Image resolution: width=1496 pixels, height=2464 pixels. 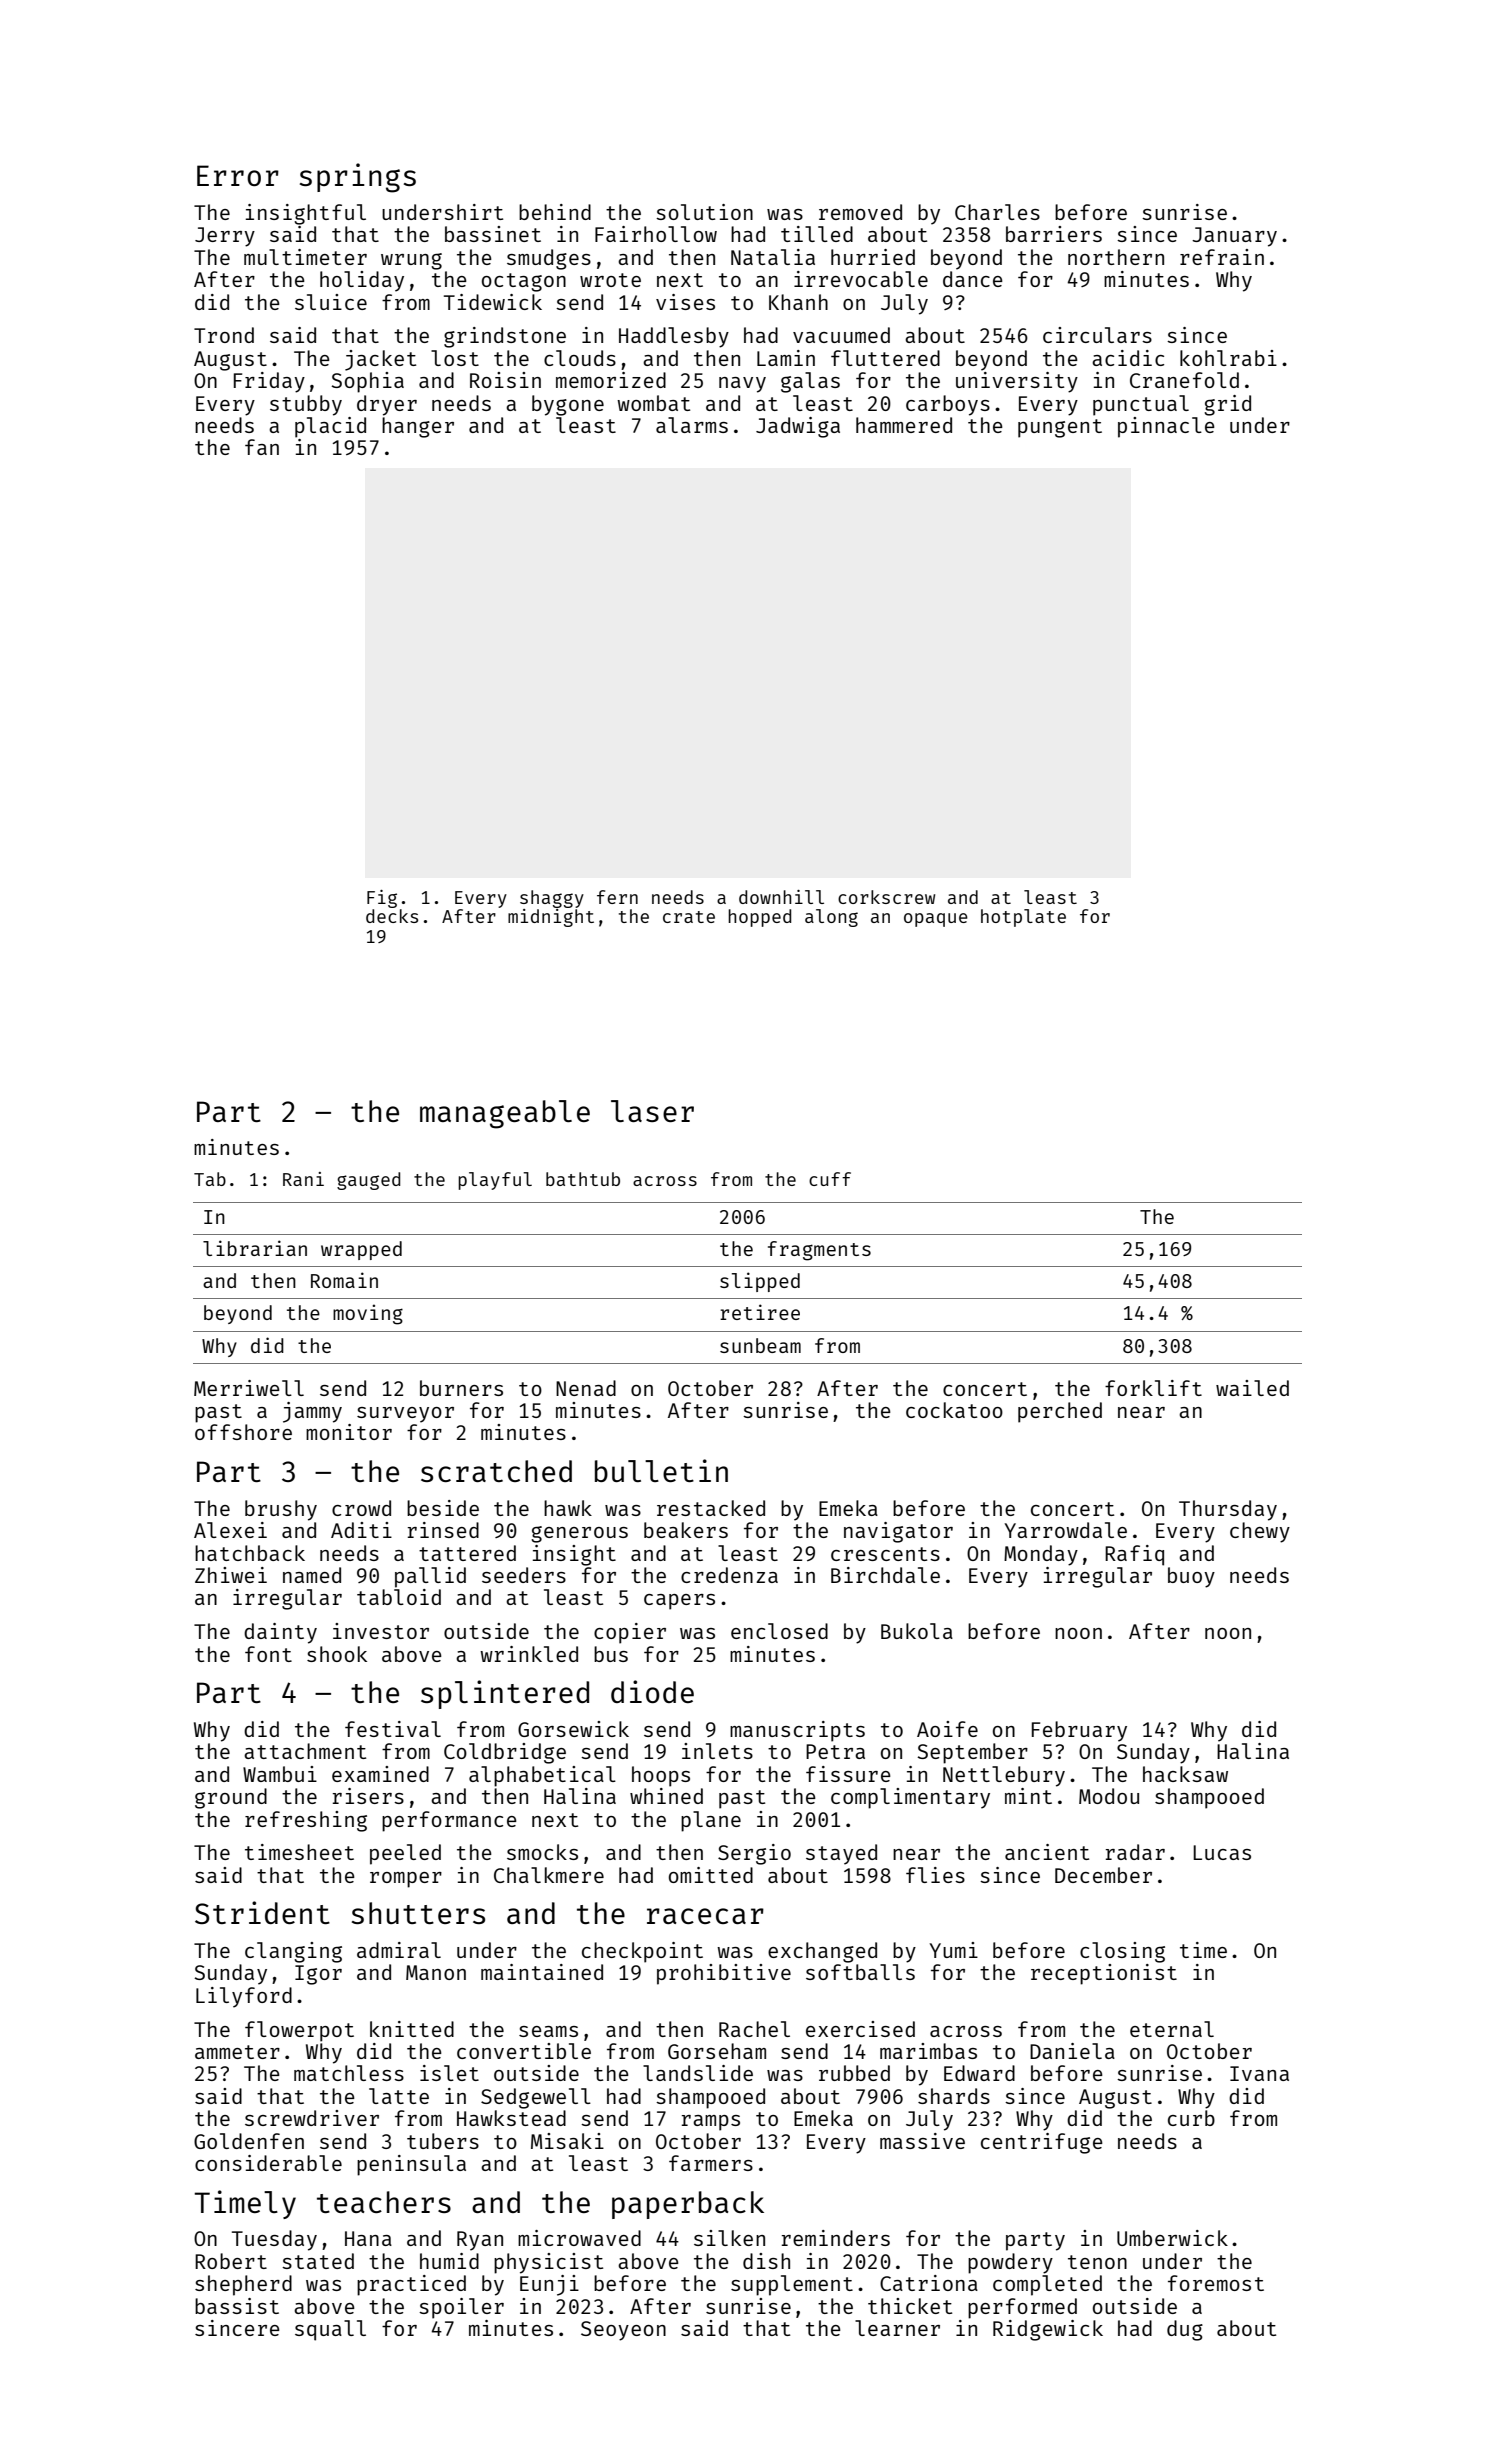 What do you see at coordinates (224, 335) in the screenshot?
I see `Trond` at bounding box center [224, 335].
